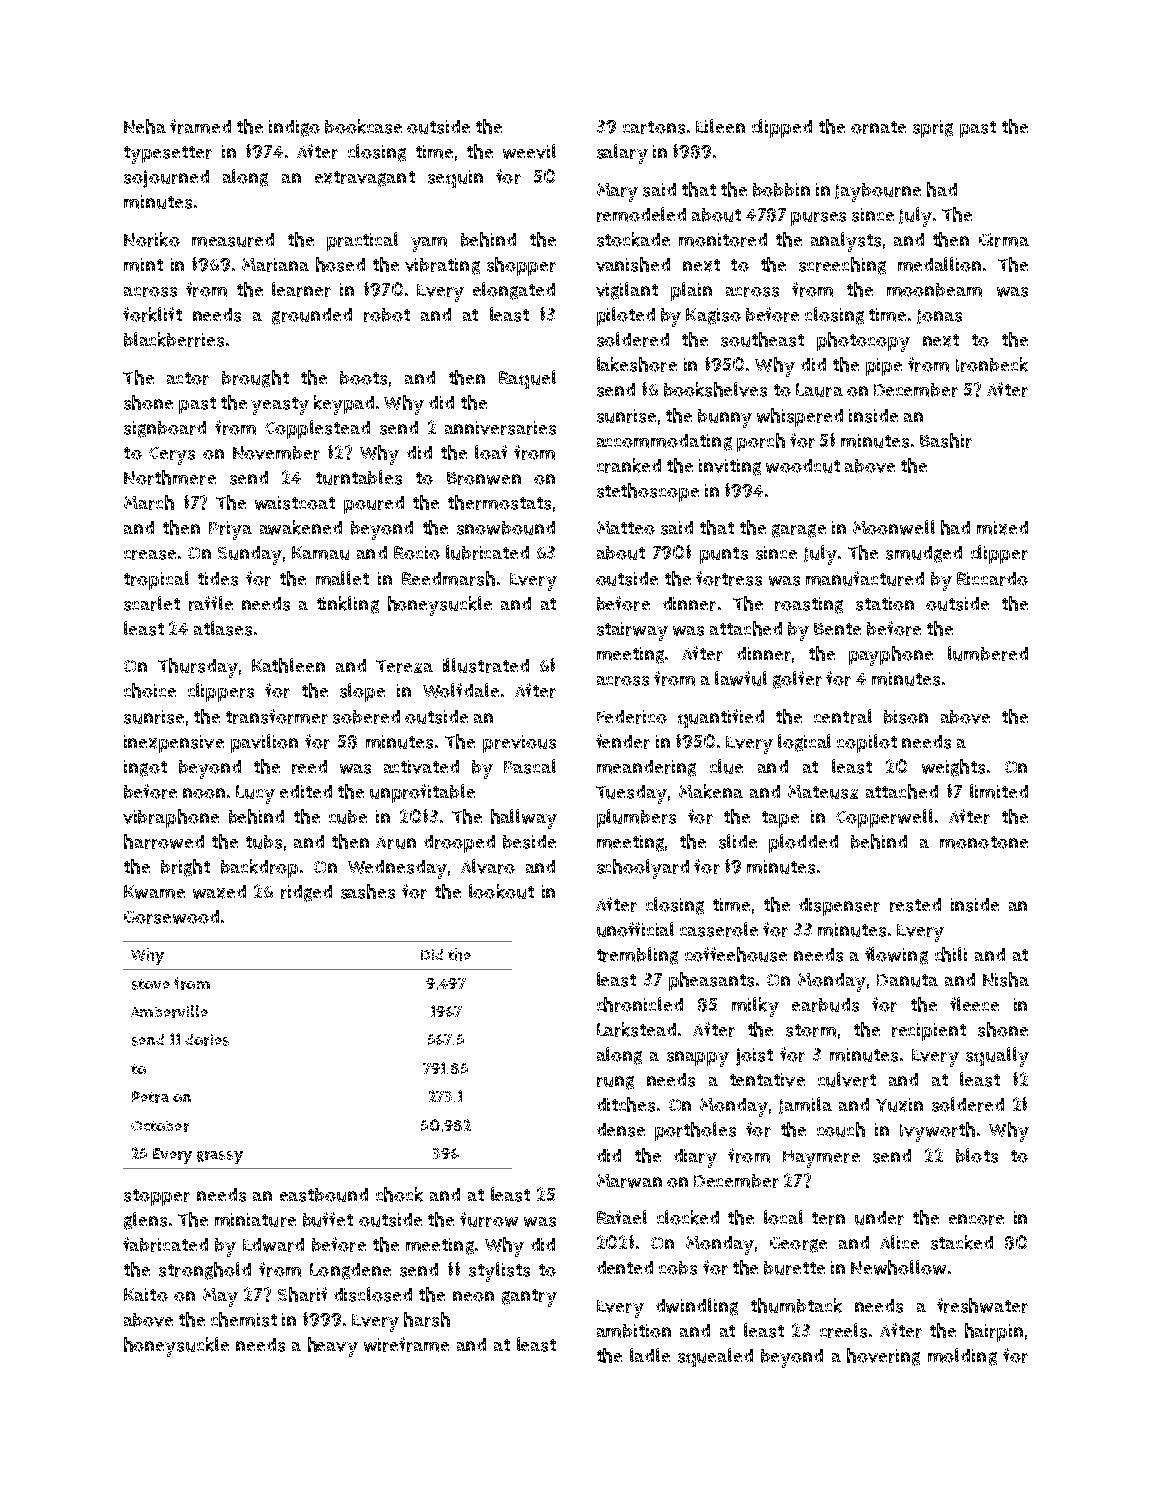 The image size is (1152, 1491). What do you see at coordinates (363, 126) in the image?
I see `bookcase` at bounding box center [363, 126].
